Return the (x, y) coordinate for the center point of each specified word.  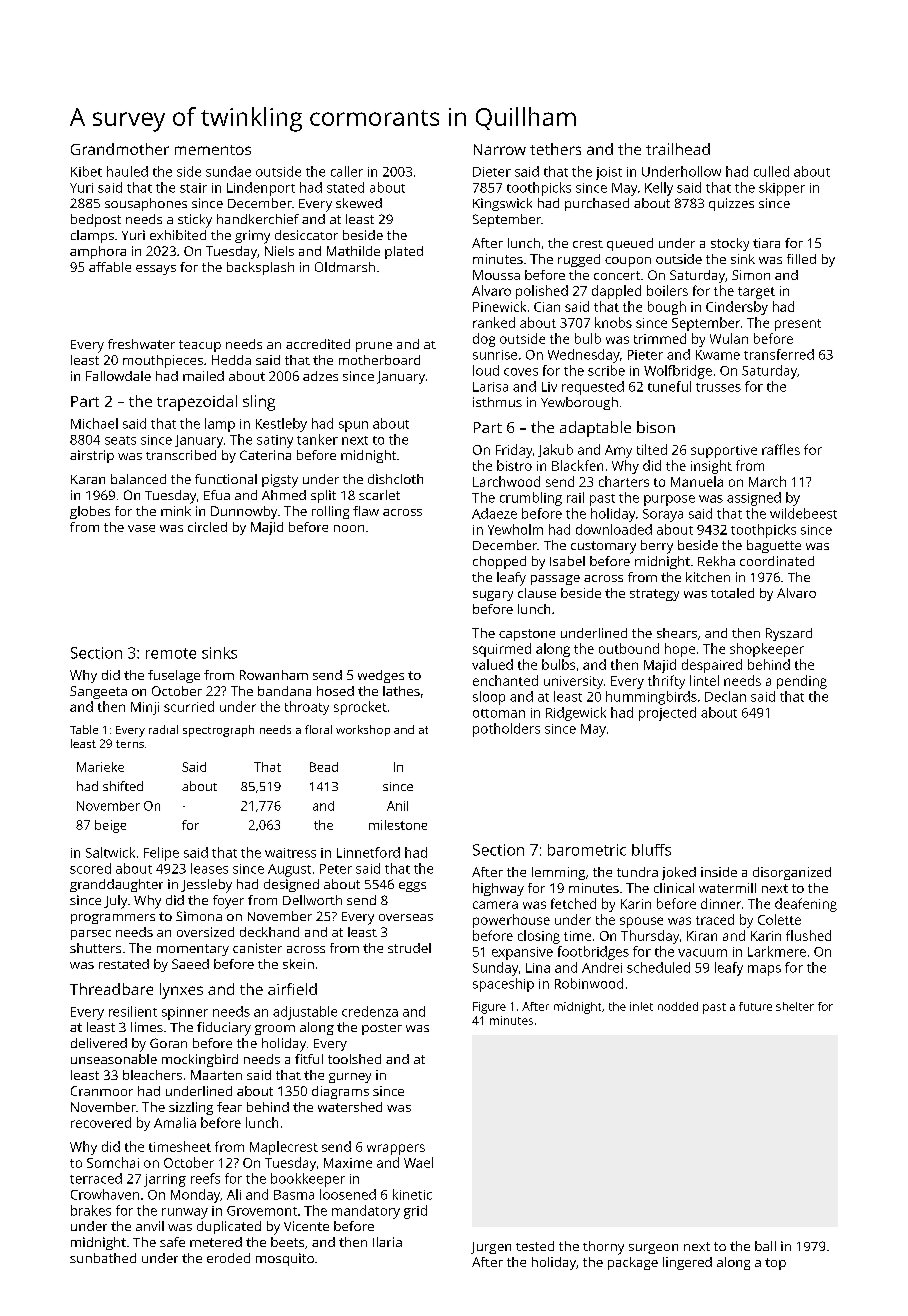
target (756, 293)
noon (349, 528)
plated (404, 252)
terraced (96, 1178)
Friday (514, 451)
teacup (200, 346)
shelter (795, 1006)
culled (771, 171)
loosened (348, 1194)
